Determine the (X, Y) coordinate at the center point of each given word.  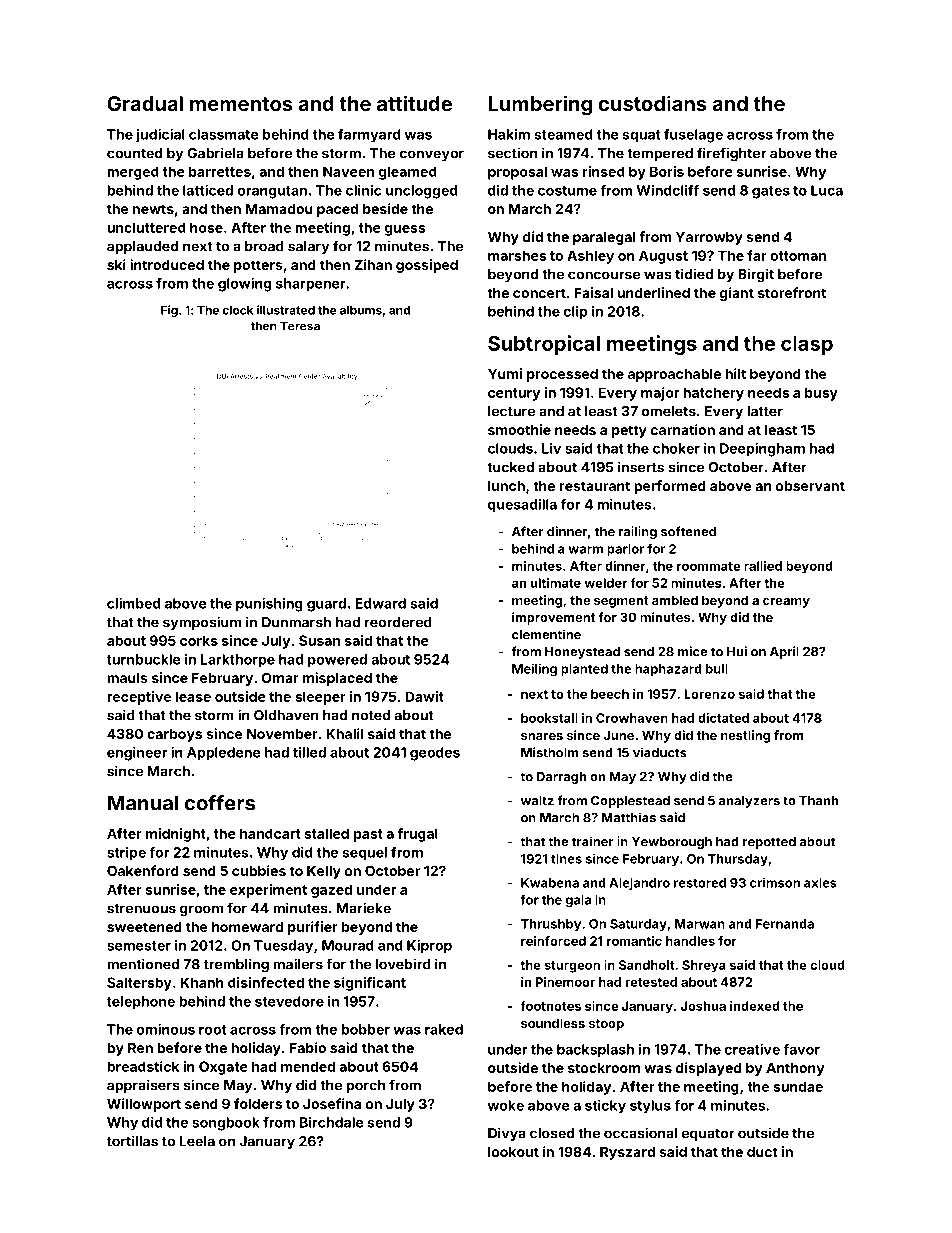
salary (308, 247)
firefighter (731, 154)
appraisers (143, 1086)
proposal (517, 173)
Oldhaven (286, 715)
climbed (133, 603)
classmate (224, 134)
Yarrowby (709, 238)
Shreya (704, 966)
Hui (737, 651)
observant (810, 486)
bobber (366, 1029)
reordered (398, 622)
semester (139, 946)
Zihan (373, 264)
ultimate (556, 583)
